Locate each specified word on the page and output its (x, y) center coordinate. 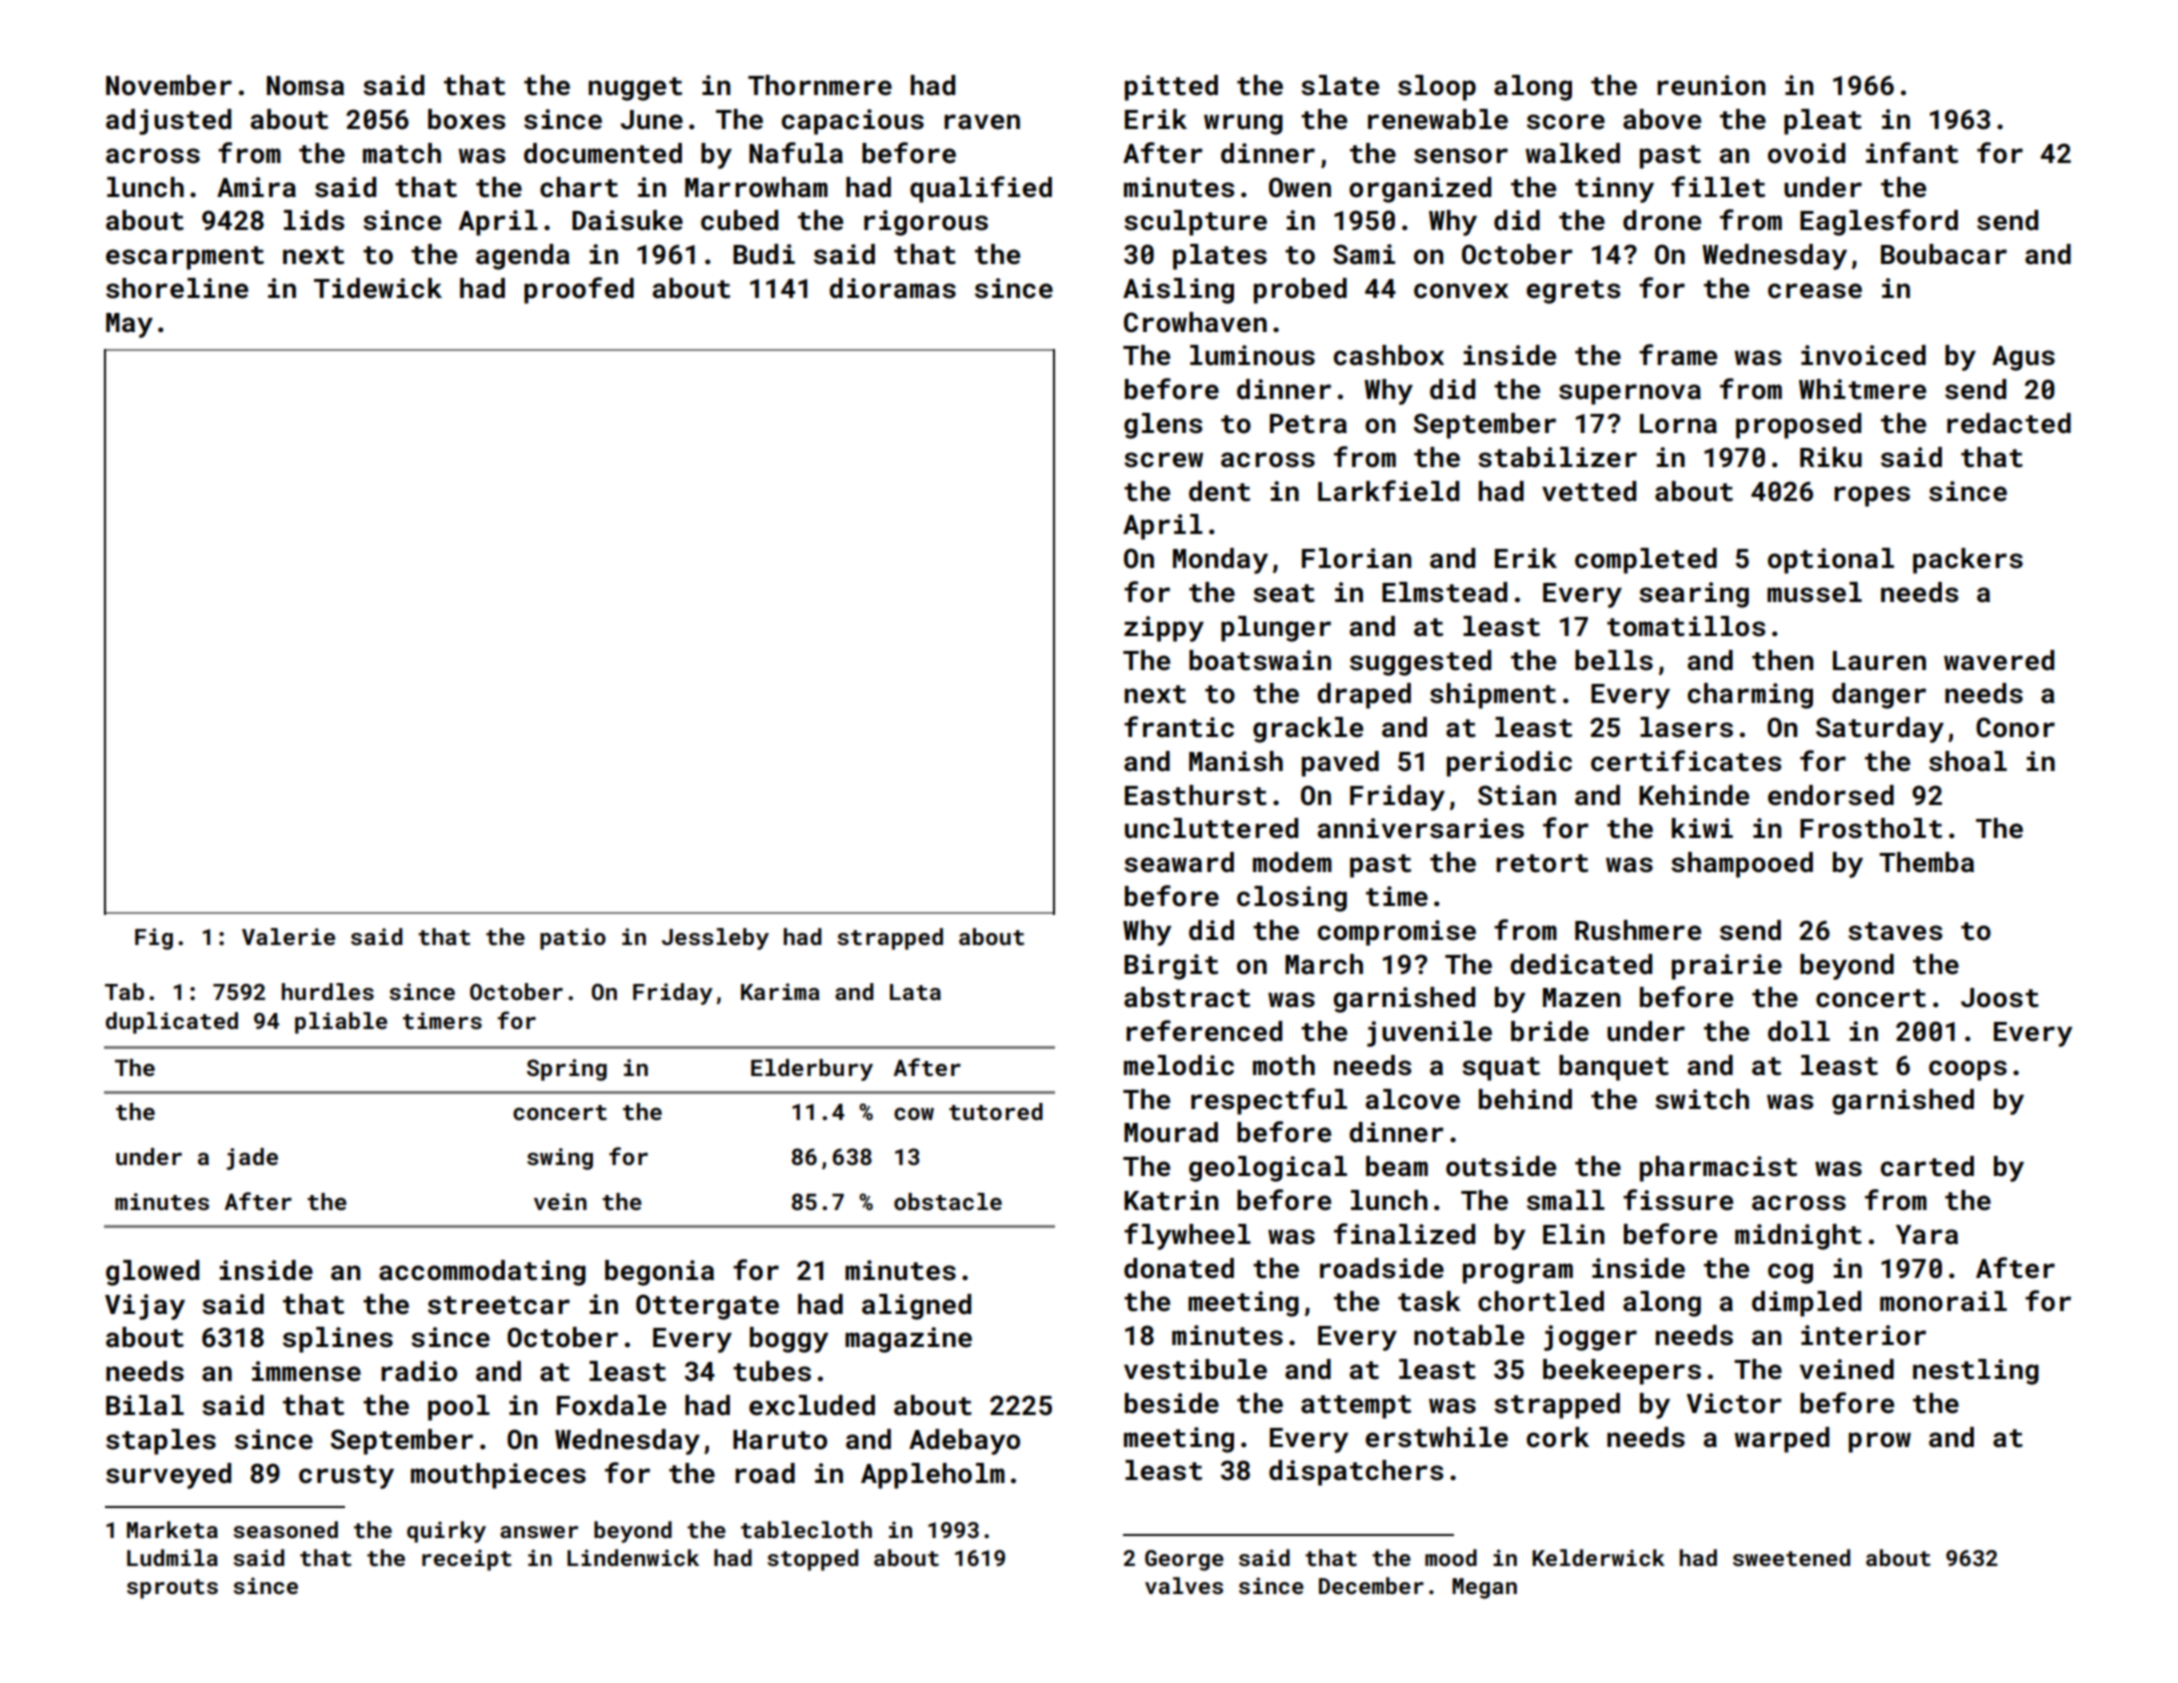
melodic (1179, 1065)
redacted (2009, 423)
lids (314, 220)
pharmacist (1718, 1169)
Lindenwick (633, 1557)
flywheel (1187, 1236)
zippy (1164, 629)
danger (1879, 696)
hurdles (328, 991)
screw (1163, 460)
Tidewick (378, 288)
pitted (1171, 88)
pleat (1823, 122)
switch (1702, 1099)
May (129, 325)
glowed (152, 1273)
